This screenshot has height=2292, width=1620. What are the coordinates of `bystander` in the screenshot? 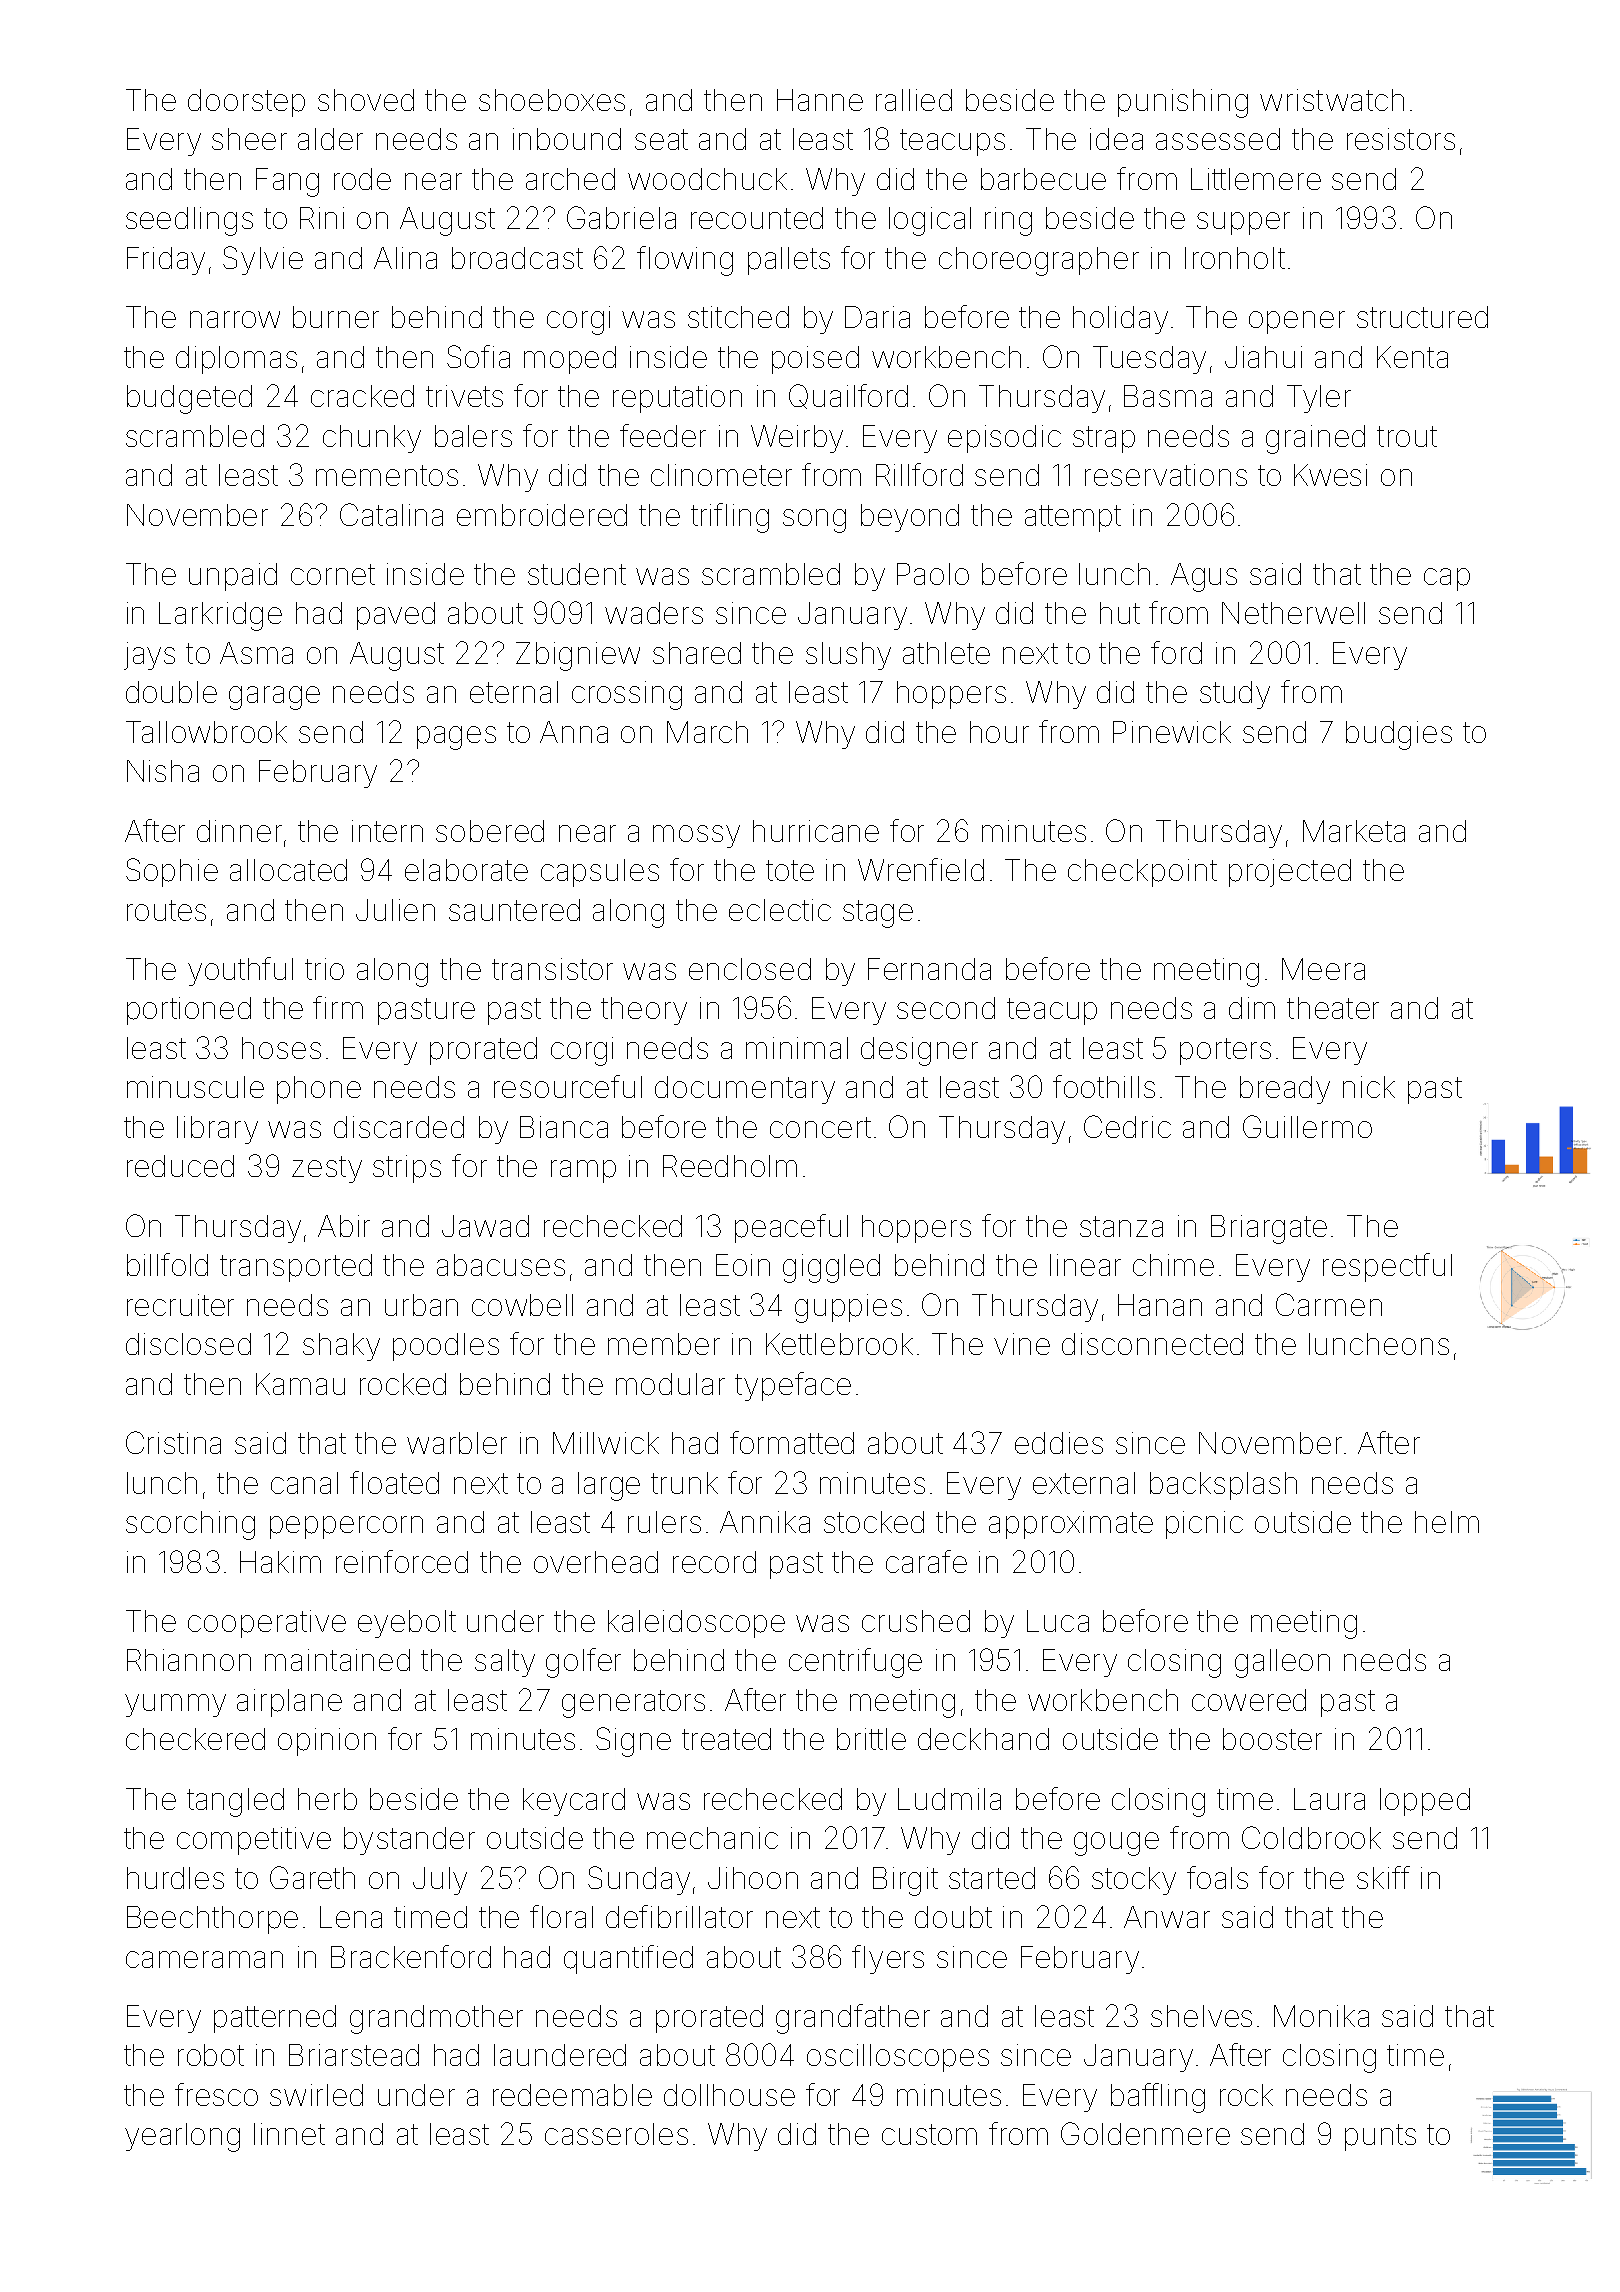 It's located at (409, 1841).
